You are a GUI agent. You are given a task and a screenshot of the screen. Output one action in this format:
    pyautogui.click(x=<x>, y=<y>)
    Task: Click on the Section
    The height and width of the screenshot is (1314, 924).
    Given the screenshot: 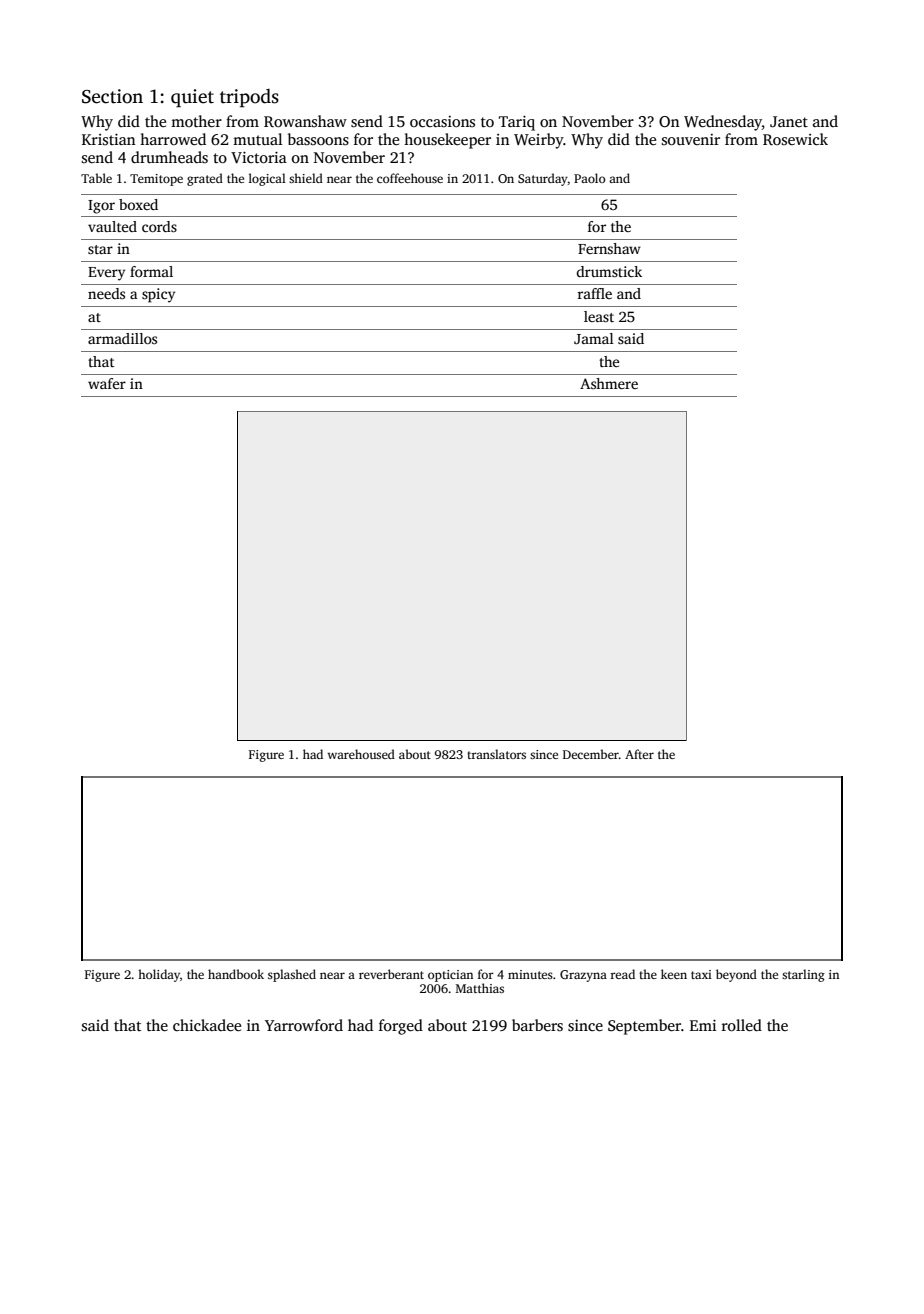 What is the action you would take?
    pyautogui.click(x=112, y=96)
